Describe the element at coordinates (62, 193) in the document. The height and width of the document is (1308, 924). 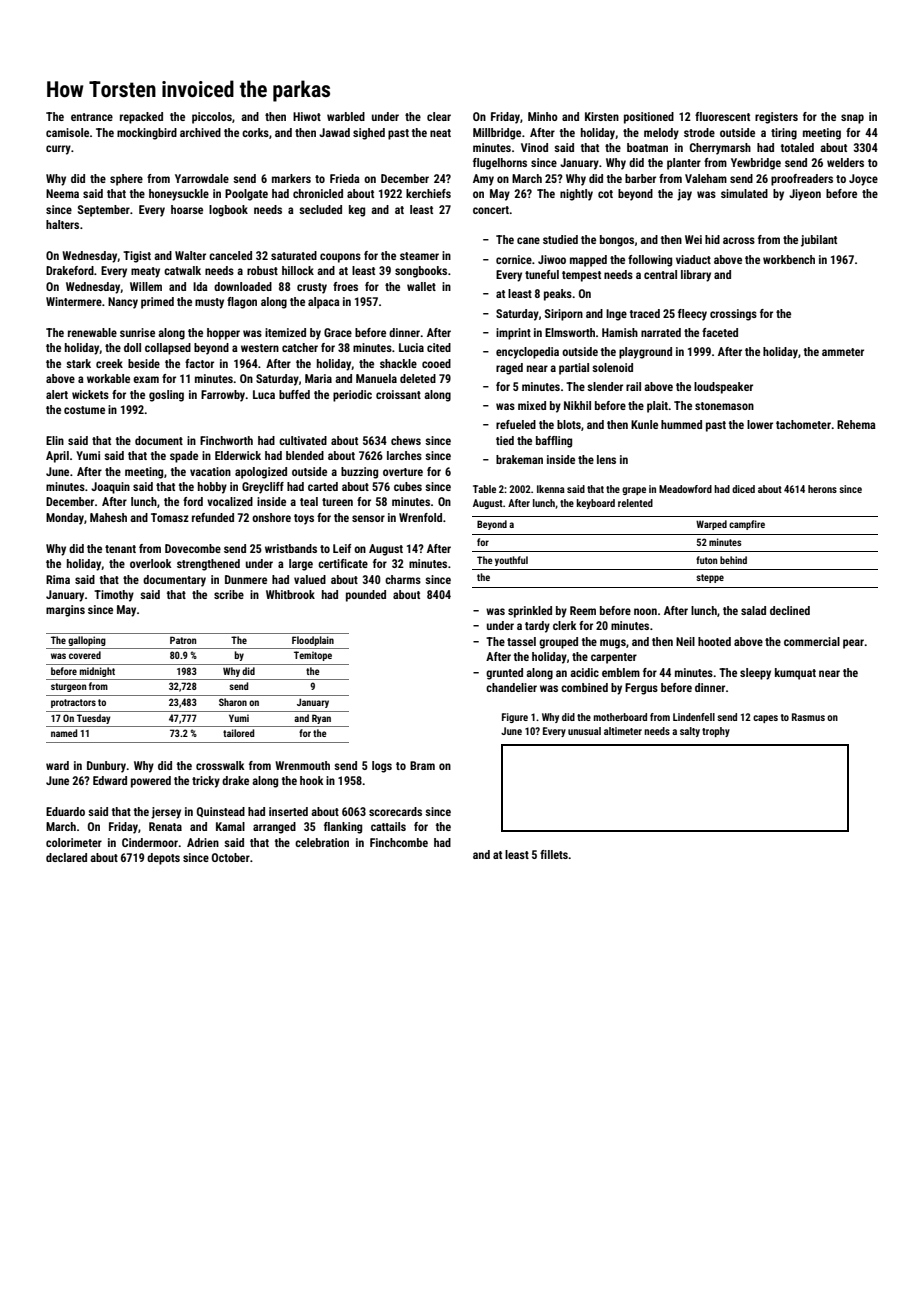
I see `Neema` at that location.
